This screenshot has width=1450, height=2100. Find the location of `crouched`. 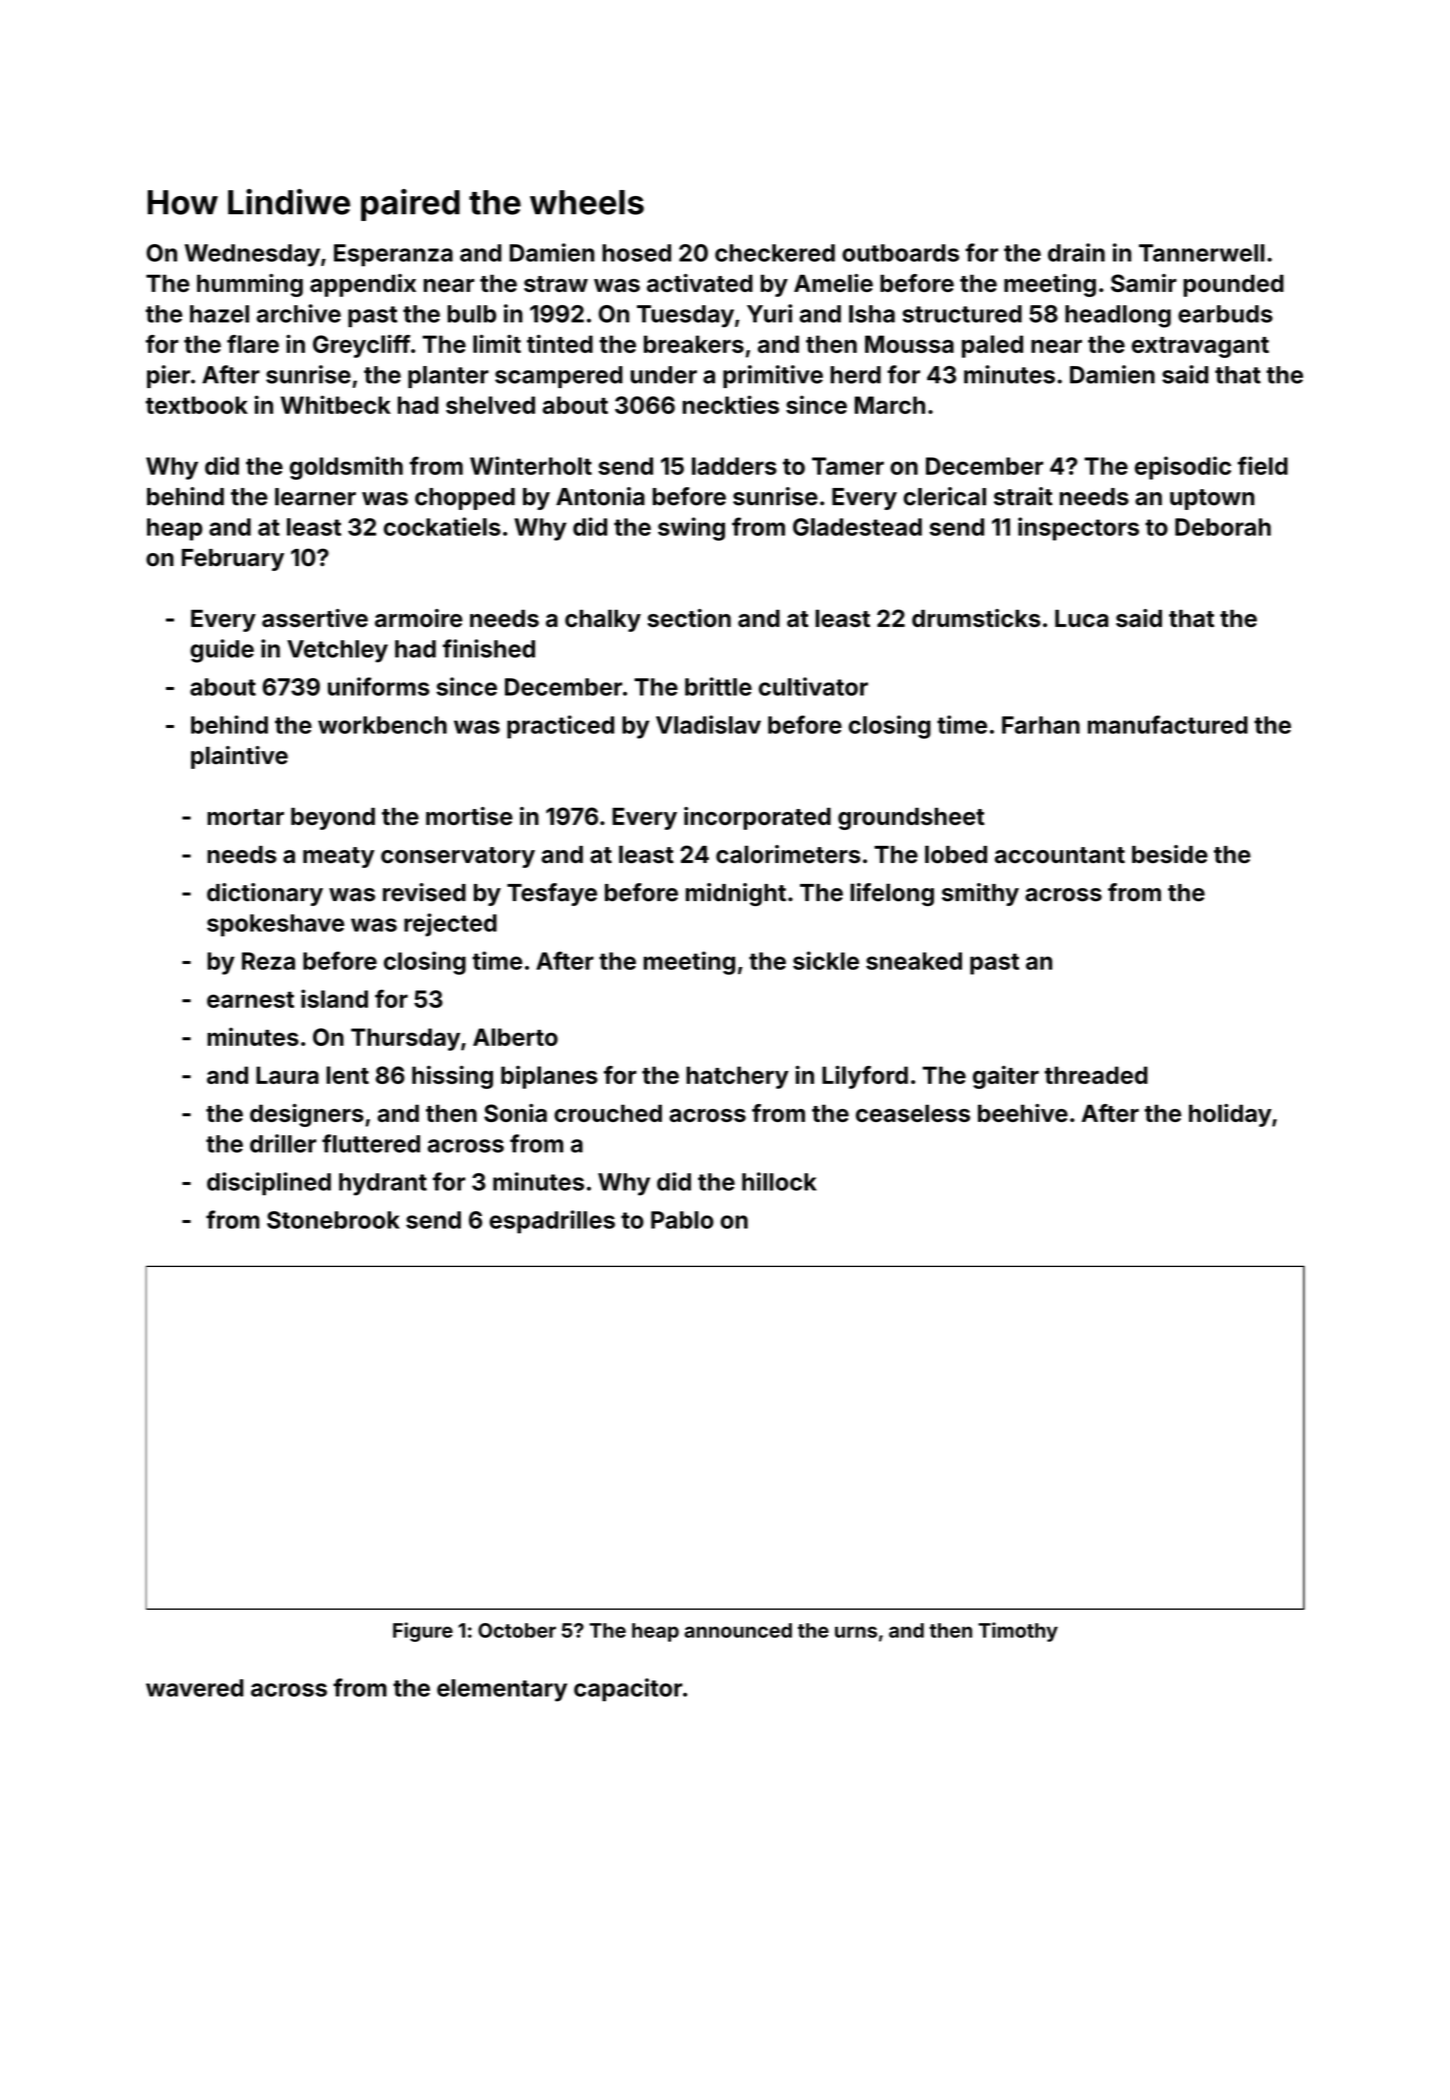

crouched is located at coordinates (608, 1113).
